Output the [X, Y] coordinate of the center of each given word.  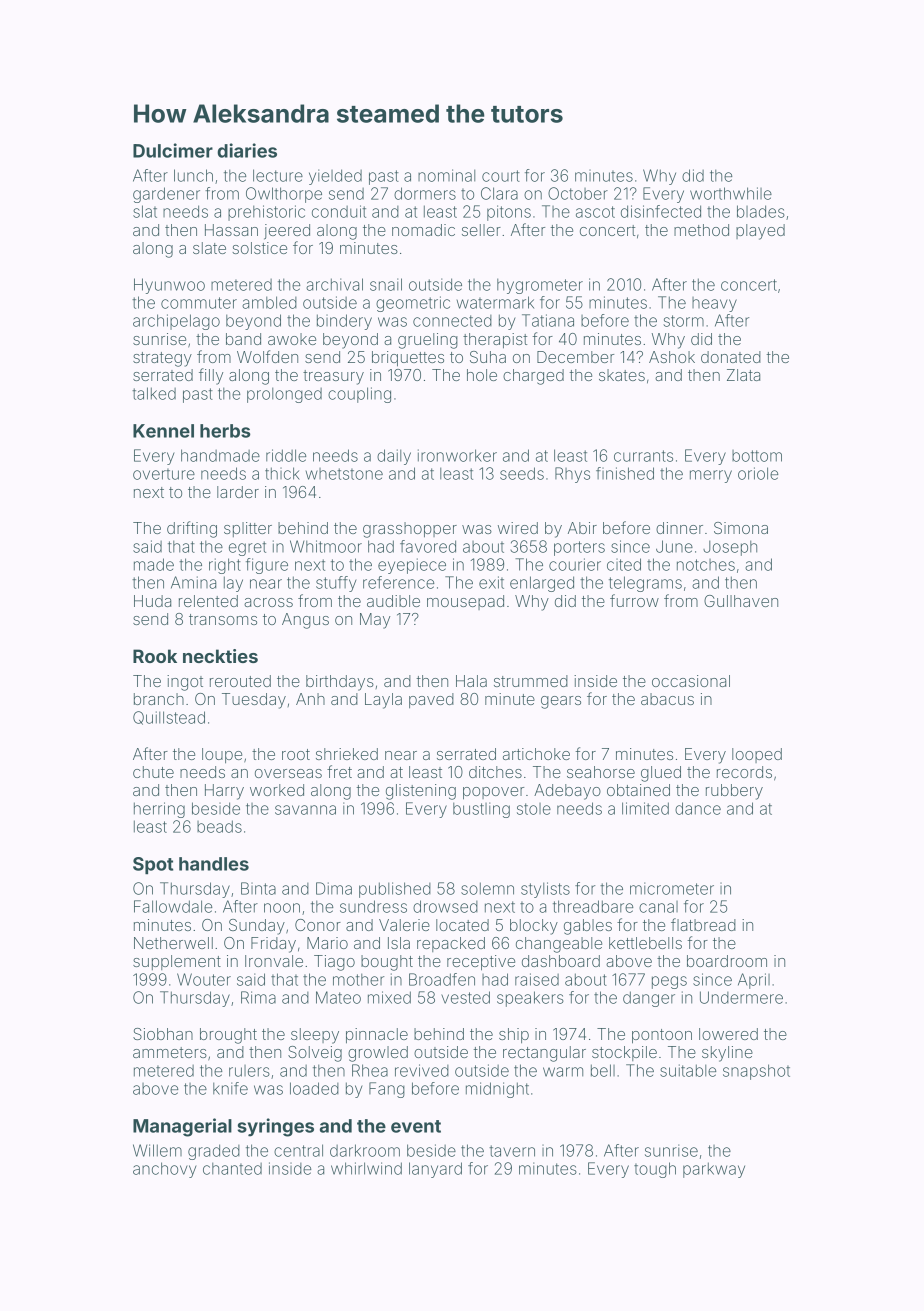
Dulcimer [173, 150]
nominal [446, 175]
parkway [714, 1170]
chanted [232, 1168]
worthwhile [731, 193]
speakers [530, 999]
